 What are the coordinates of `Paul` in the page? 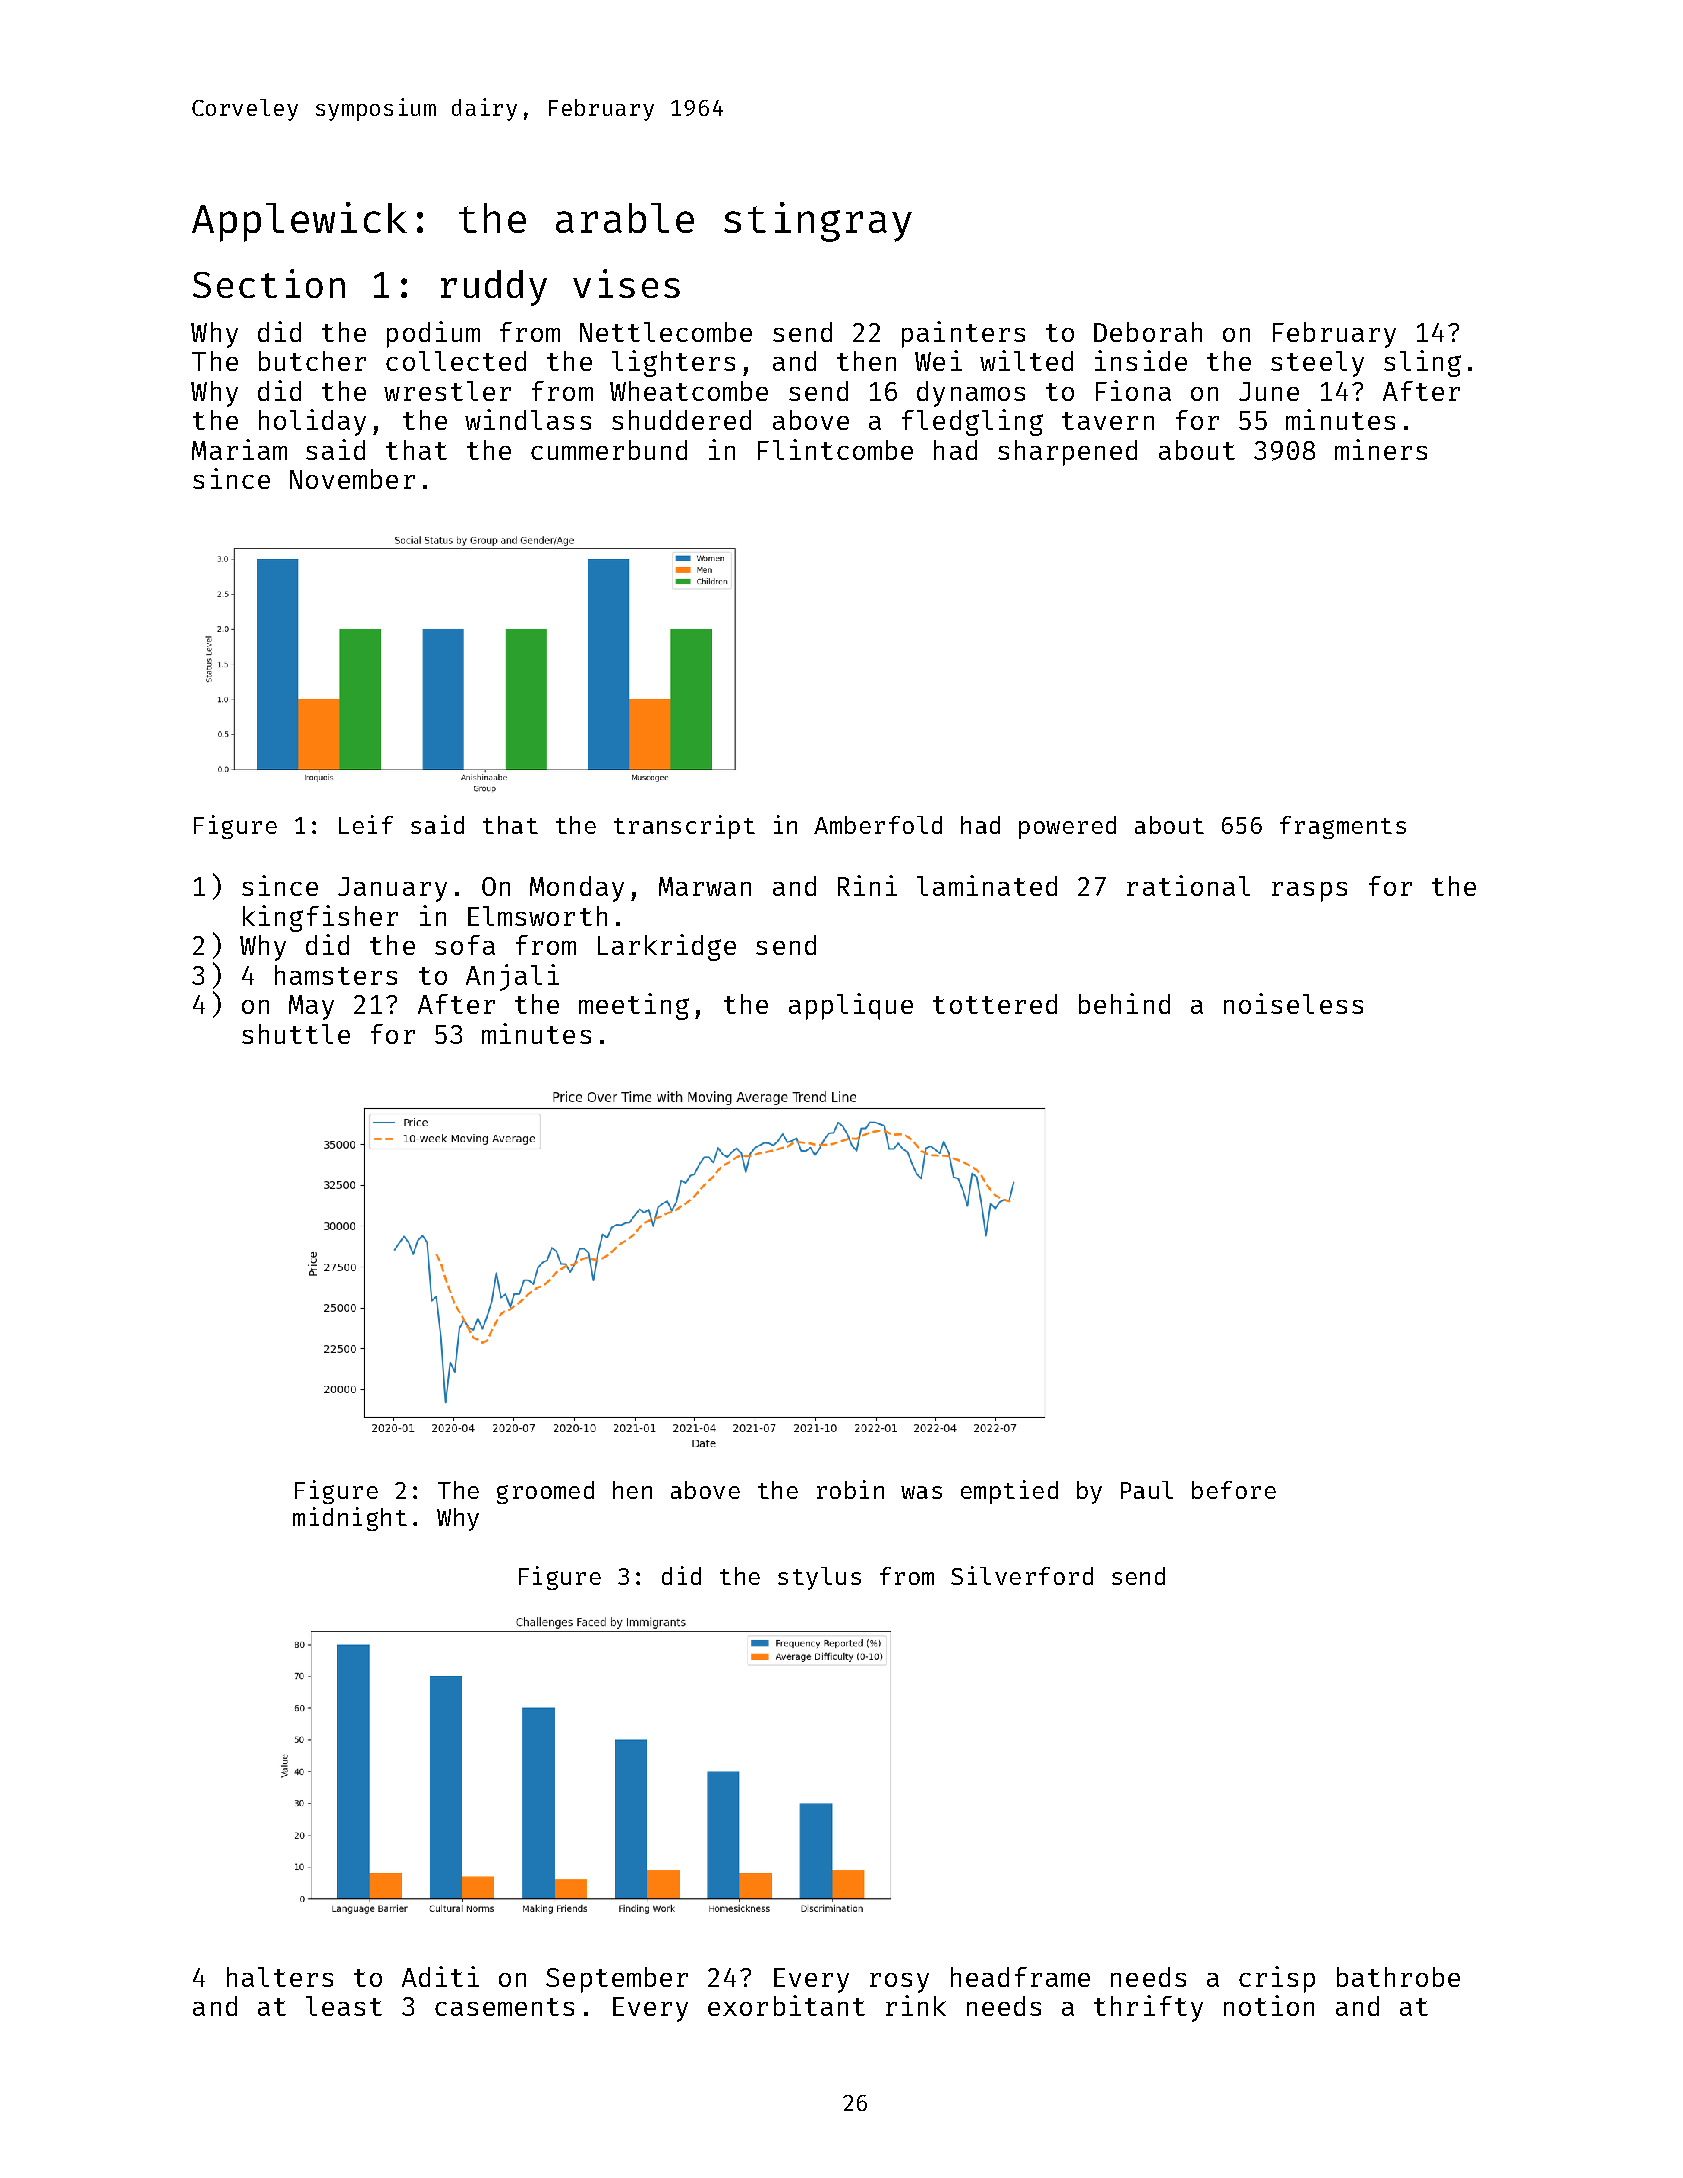 It's located at (1147, 1490).
